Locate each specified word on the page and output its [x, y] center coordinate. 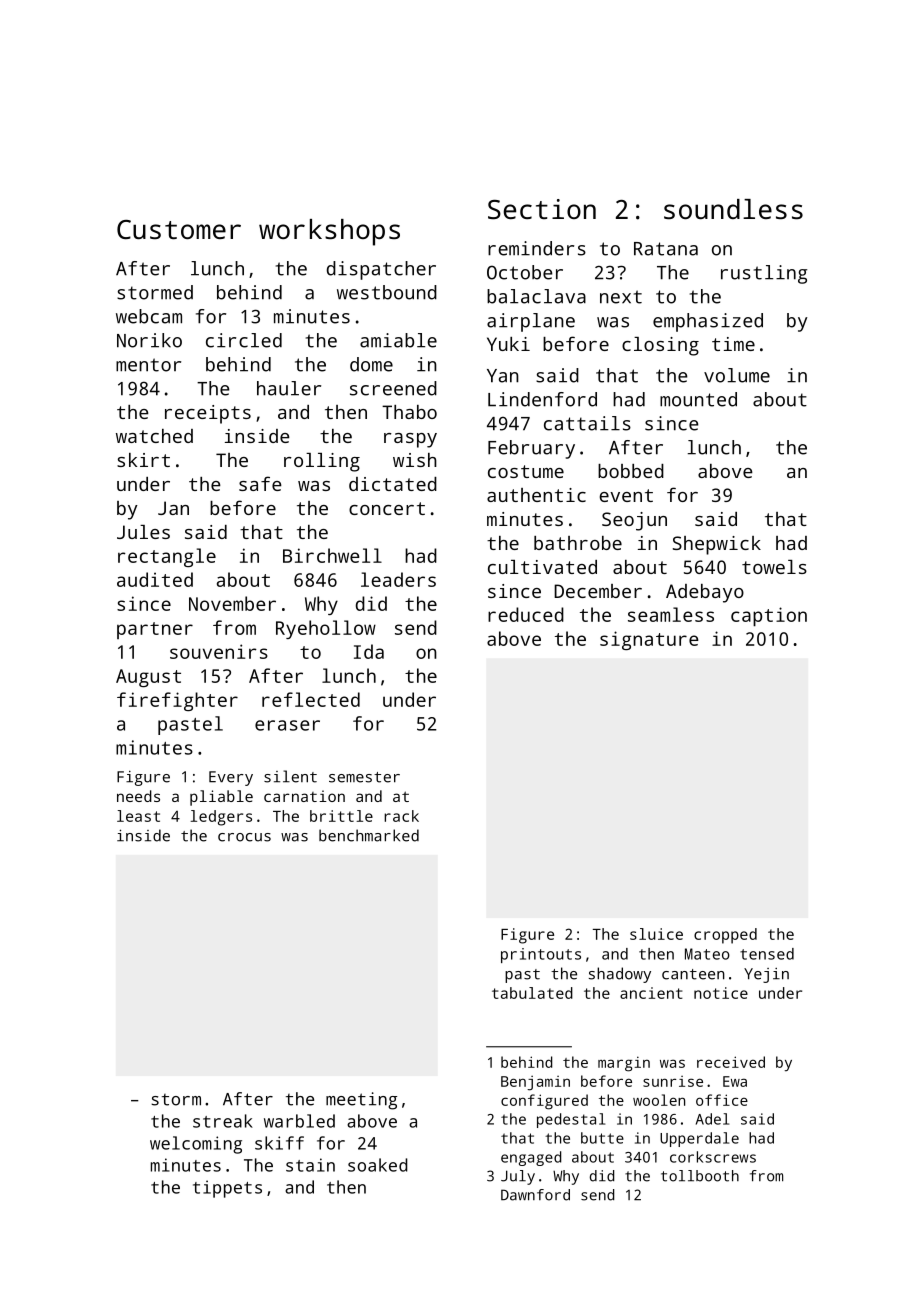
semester [364, 777]
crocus [244, 837]
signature [649, 640]
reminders [537, 248]
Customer [179, 230]
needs [138, 796]
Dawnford [535, 1195]
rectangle [167, 557]
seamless [671, 614]
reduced [526, 614]
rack [401, 816]
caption [769, 617]
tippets [227, 1189]
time [733, 344]
